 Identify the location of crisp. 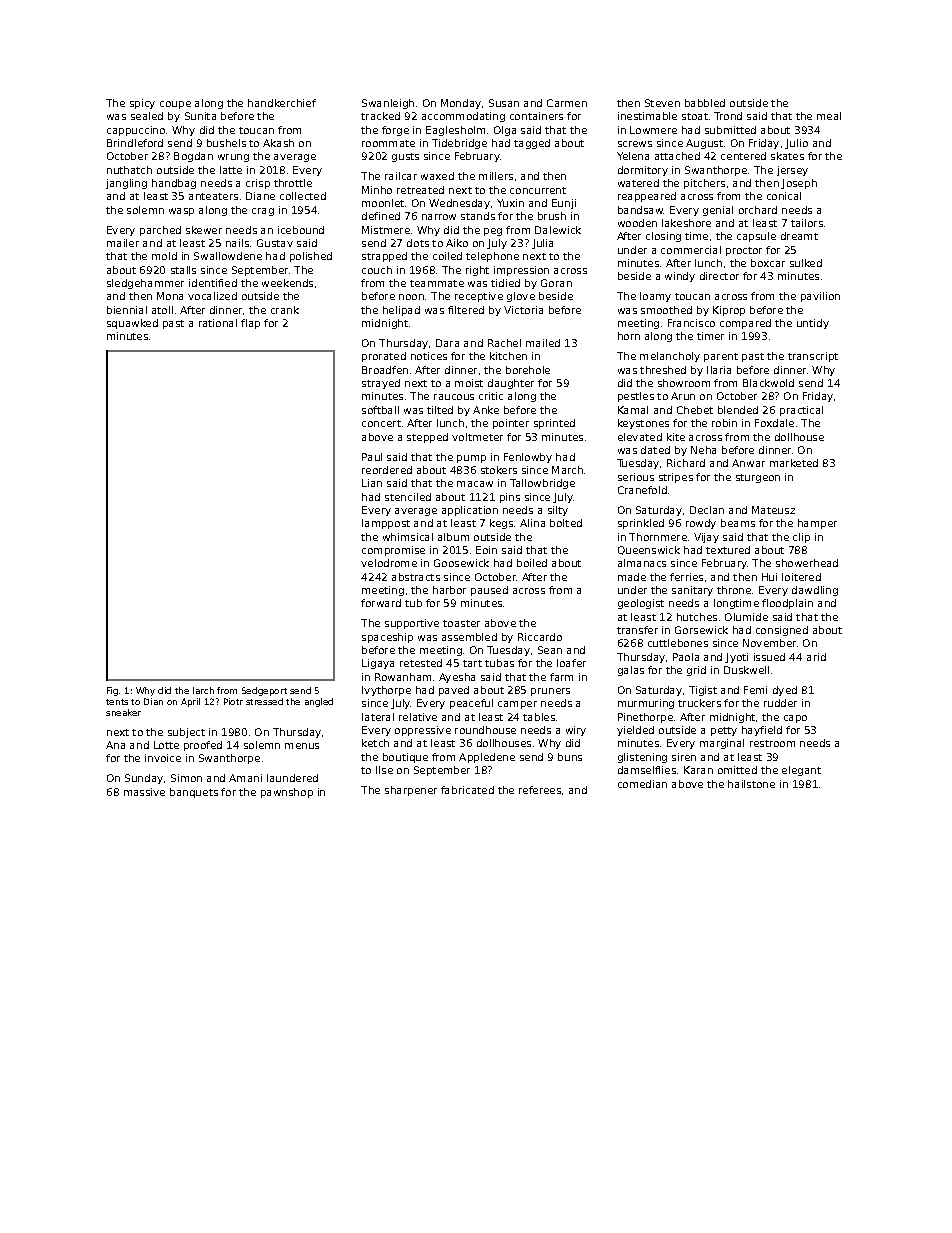
(258, 184).
